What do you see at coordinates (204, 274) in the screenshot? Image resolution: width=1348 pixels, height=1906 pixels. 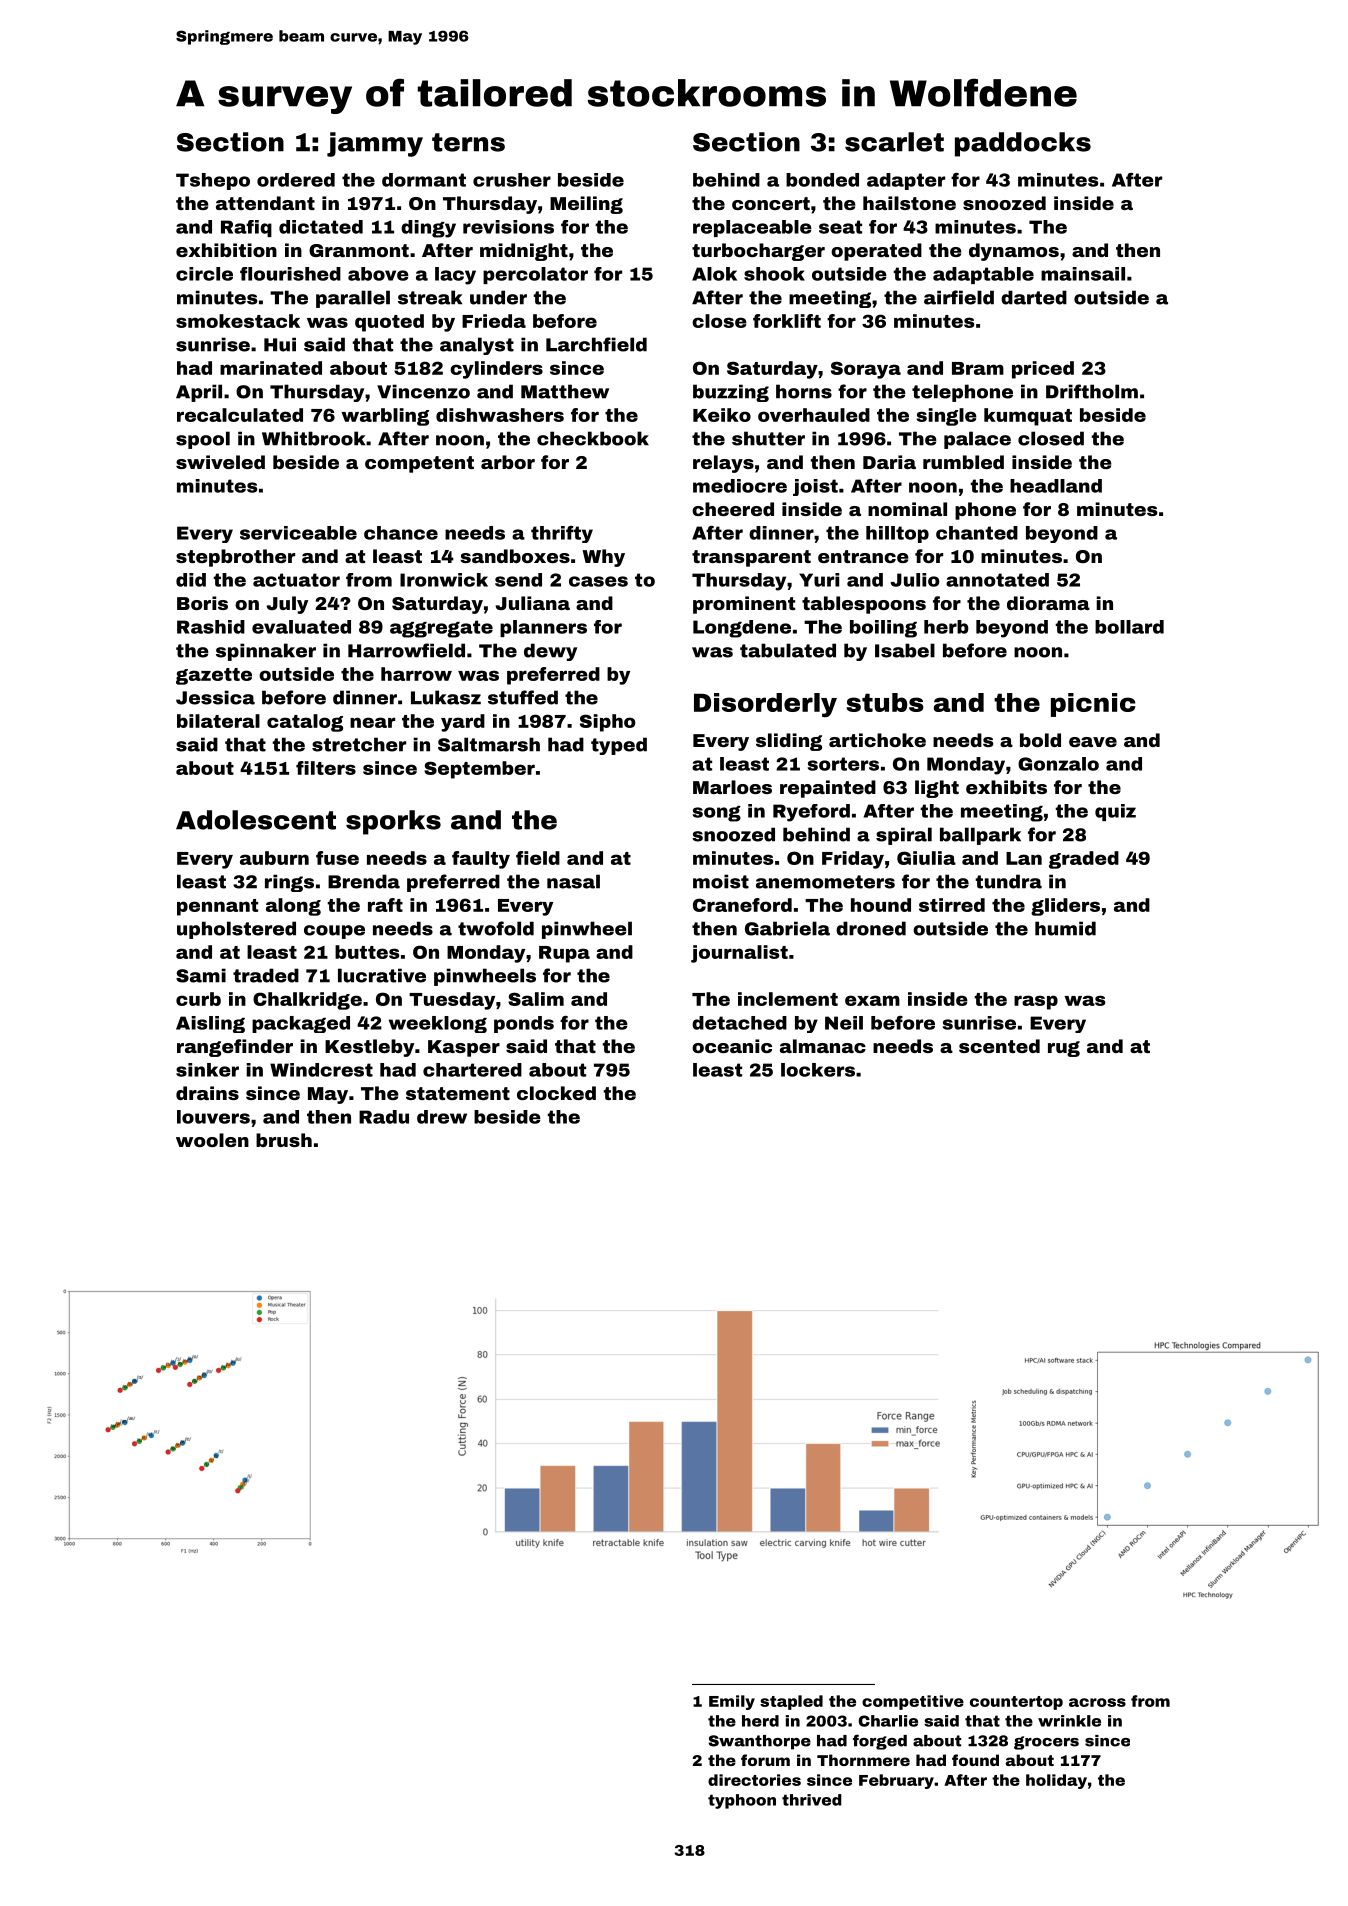 I see `circle` at bounding box center [204, 274].
